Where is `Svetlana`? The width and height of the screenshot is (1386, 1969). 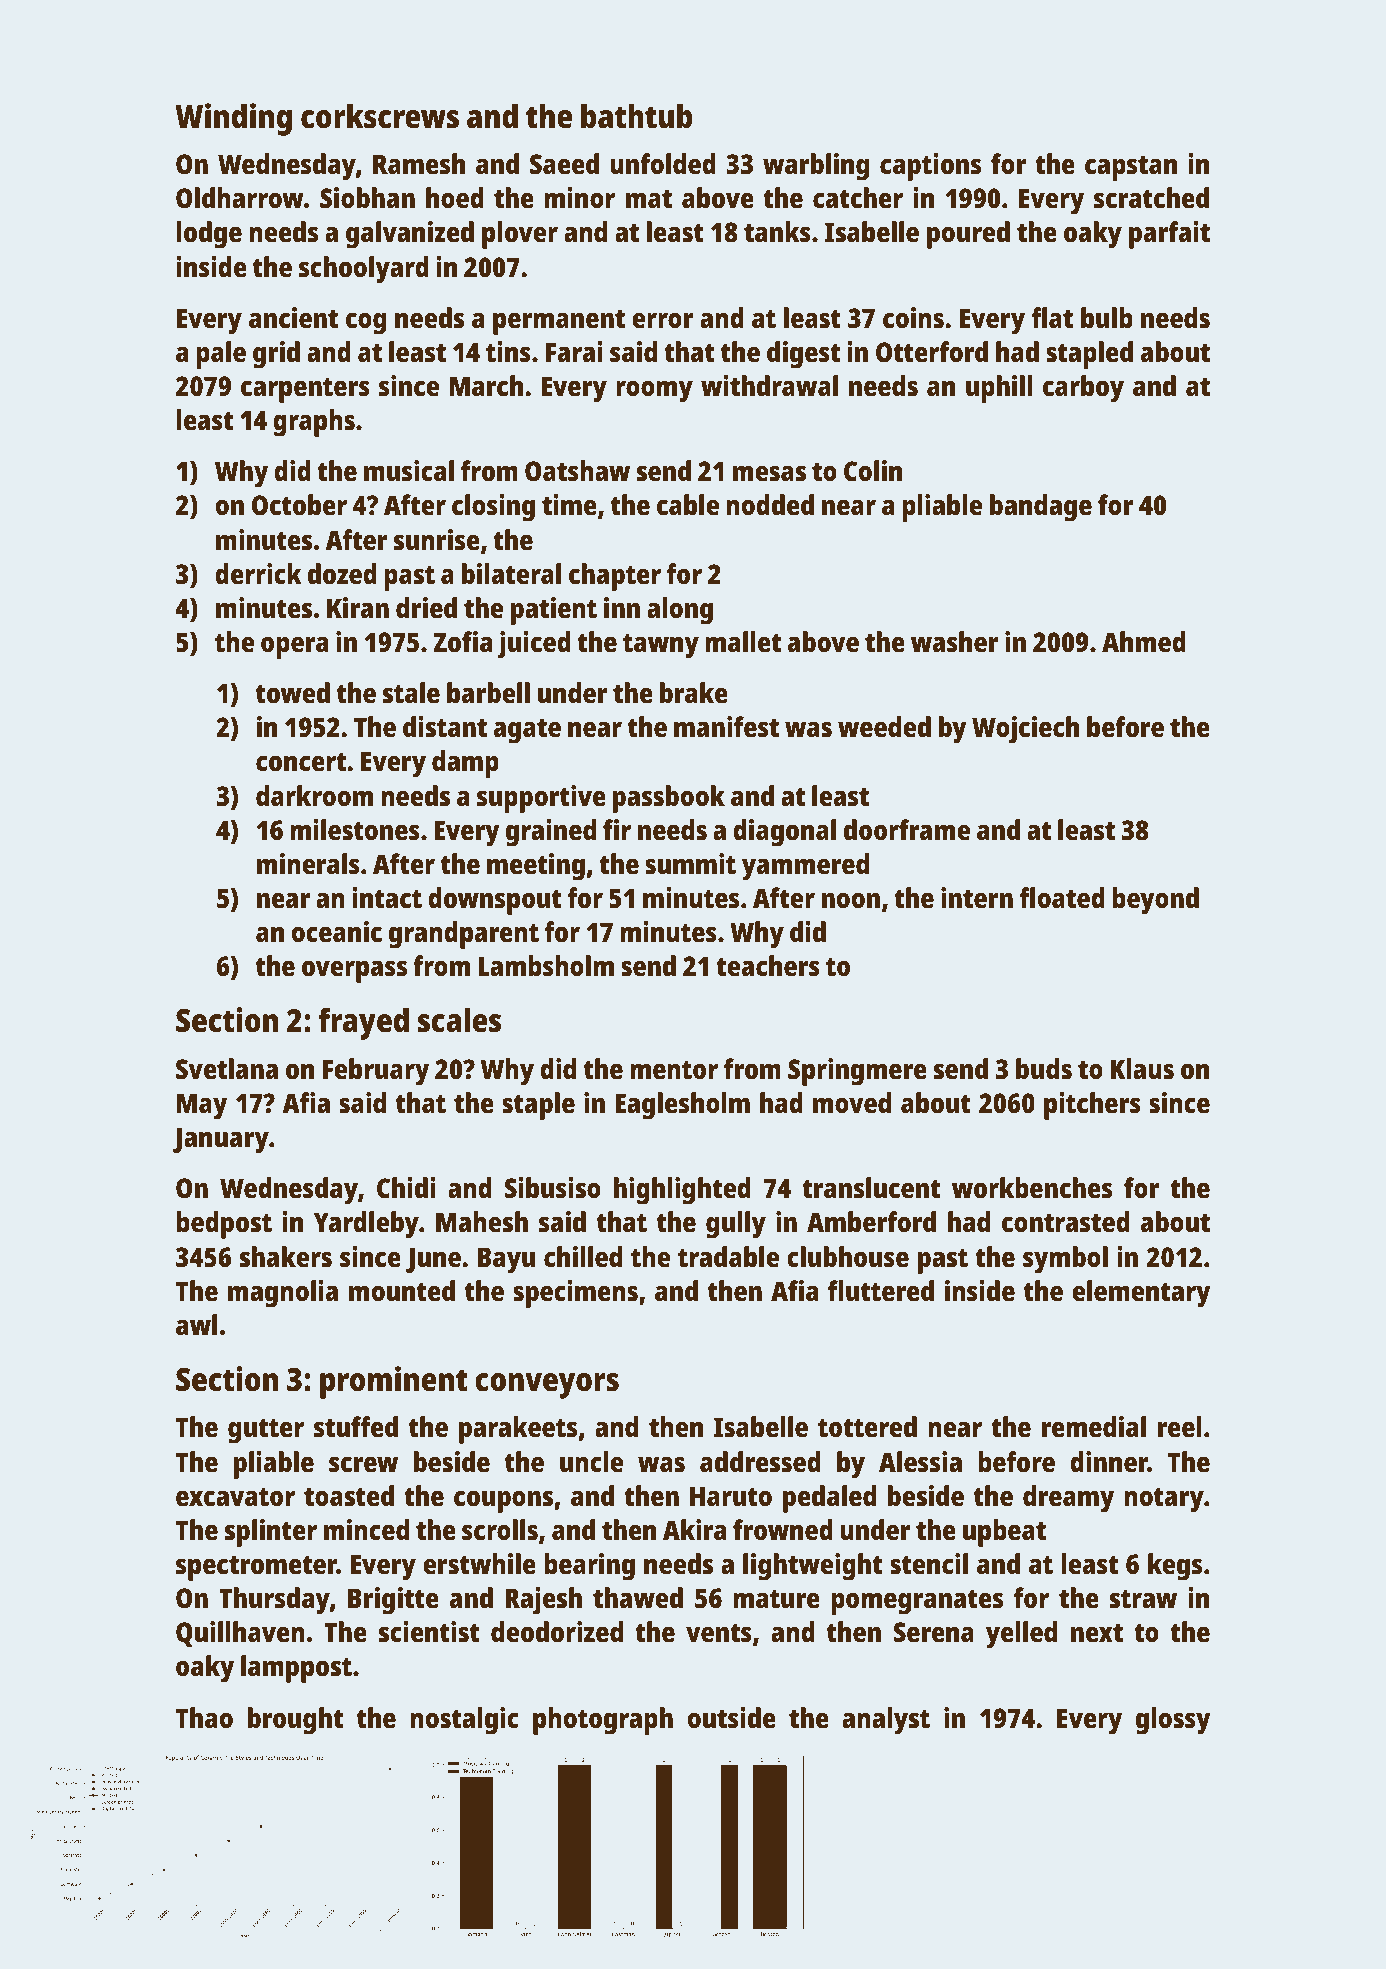
Svetlana is located at coordinates (227, 1068).
